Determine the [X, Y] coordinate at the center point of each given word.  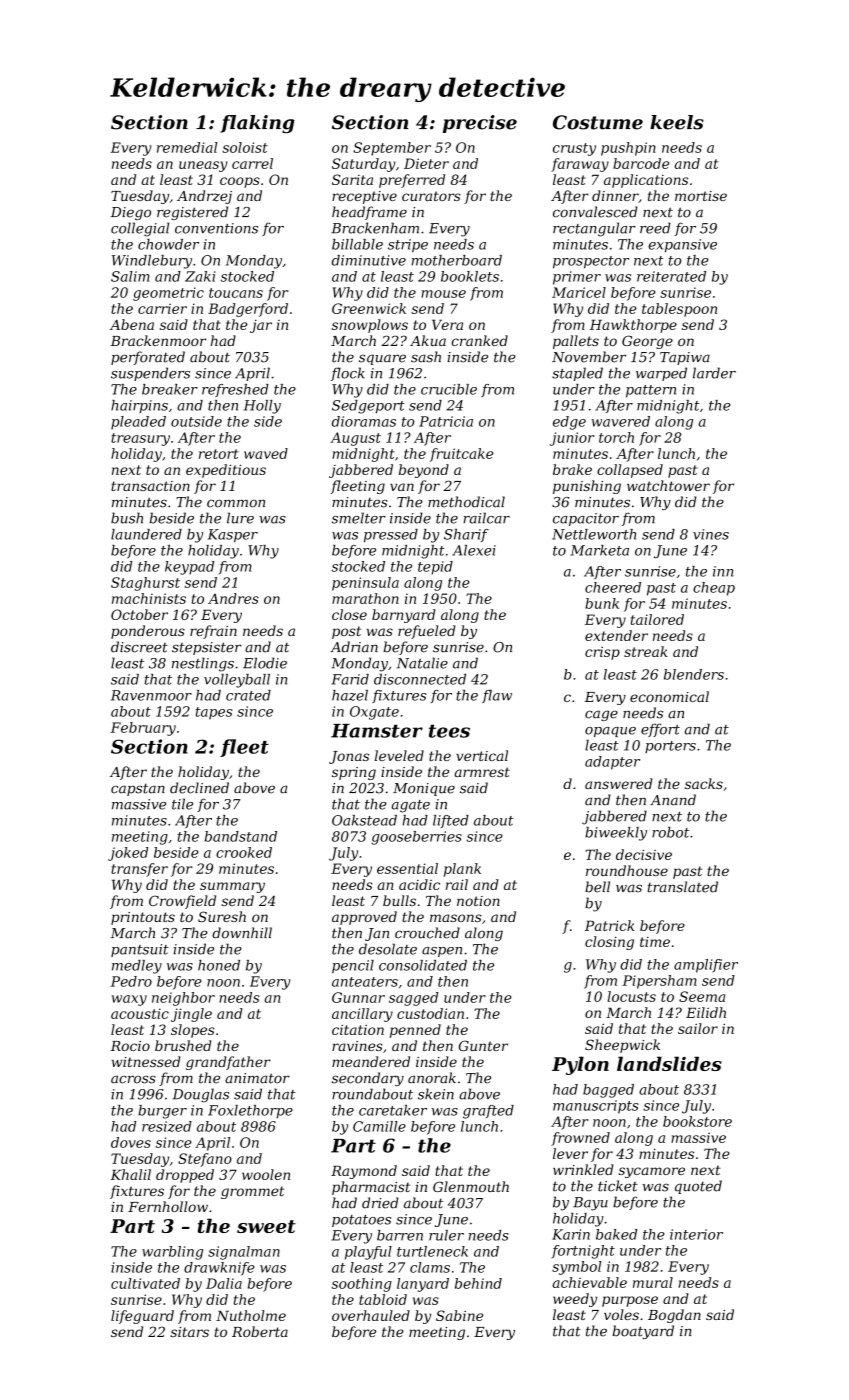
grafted [488, 1112]
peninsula [365, 584]
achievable [589, 1282]
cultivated [145, 1283]
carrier [162, 308]
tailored [657, 619]
